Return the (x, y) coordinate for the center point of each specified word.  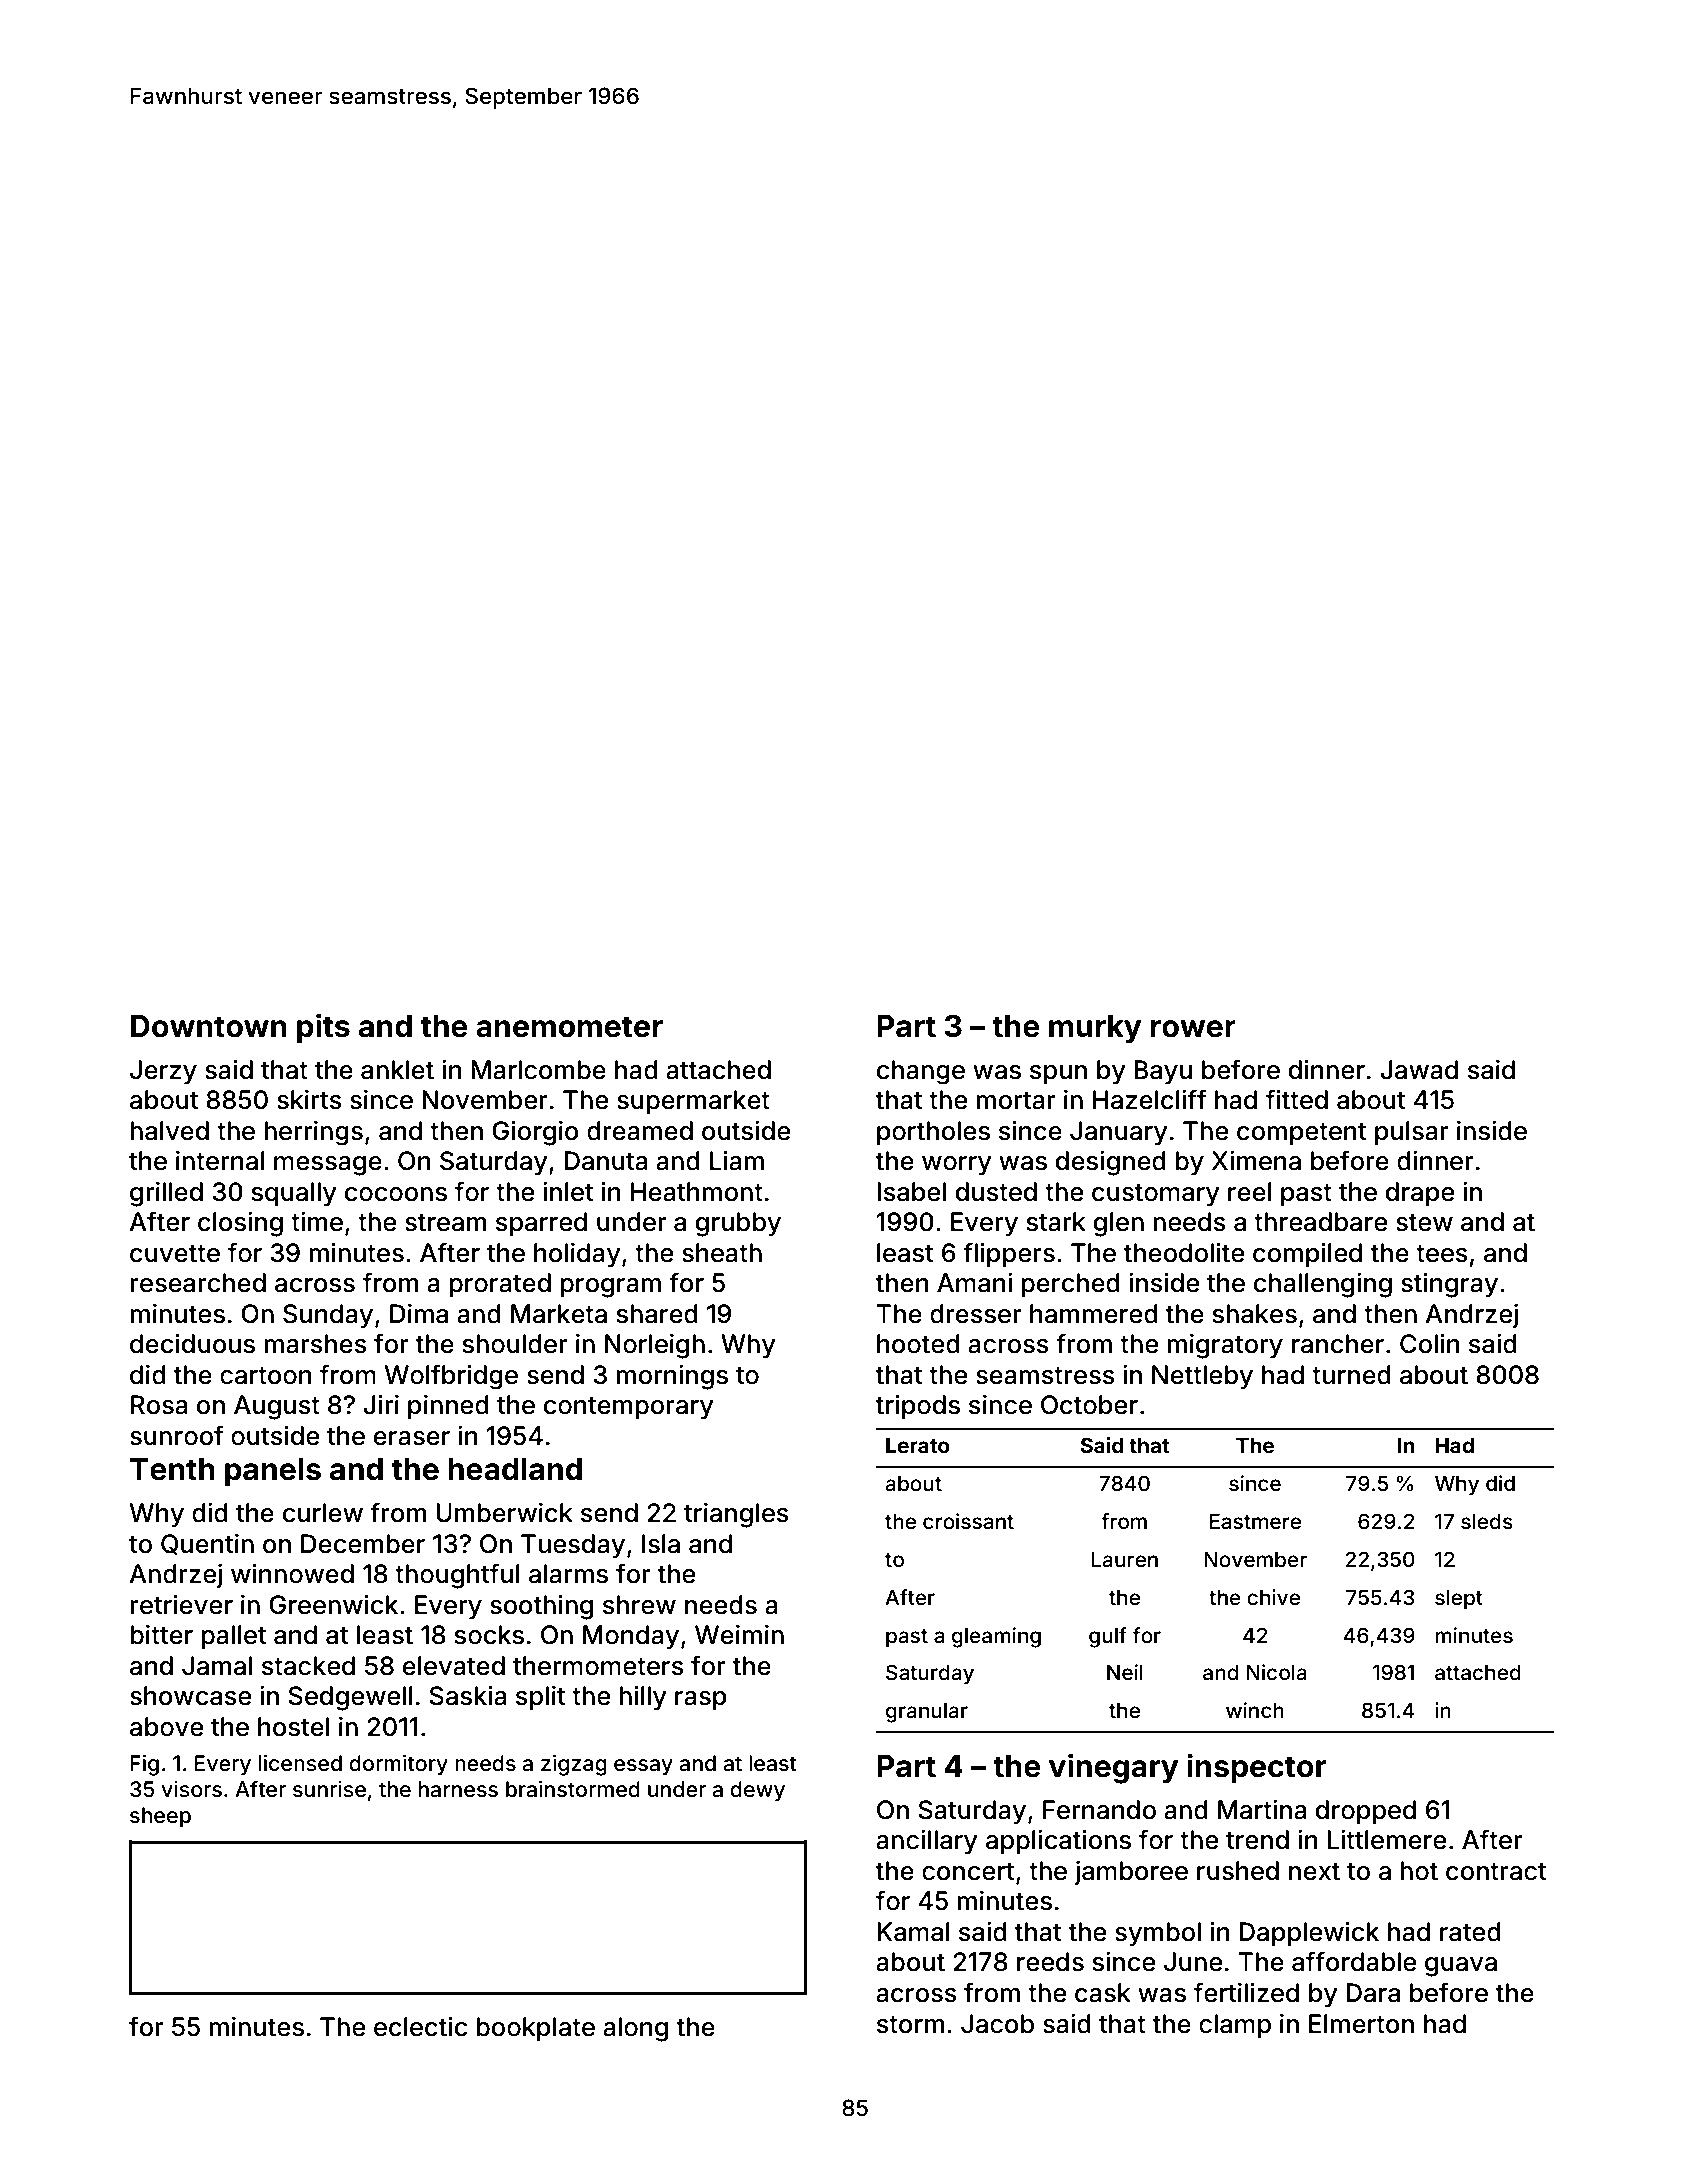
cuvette (175, 1254)
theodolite (1184, 1253)
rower (1193, 1029)
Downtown (209, 1026)
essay (643, 1767)
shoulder (515, 1344)
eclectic (420, 2027)
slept (1459, 1600)
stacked (308, 1666)
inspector (1256, 1768)
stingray (1449, 1285)
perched (1070, 1285)
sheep (160, 1817)
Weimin (739, 1635)
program (610, 1288)
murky (1095, 1029)
